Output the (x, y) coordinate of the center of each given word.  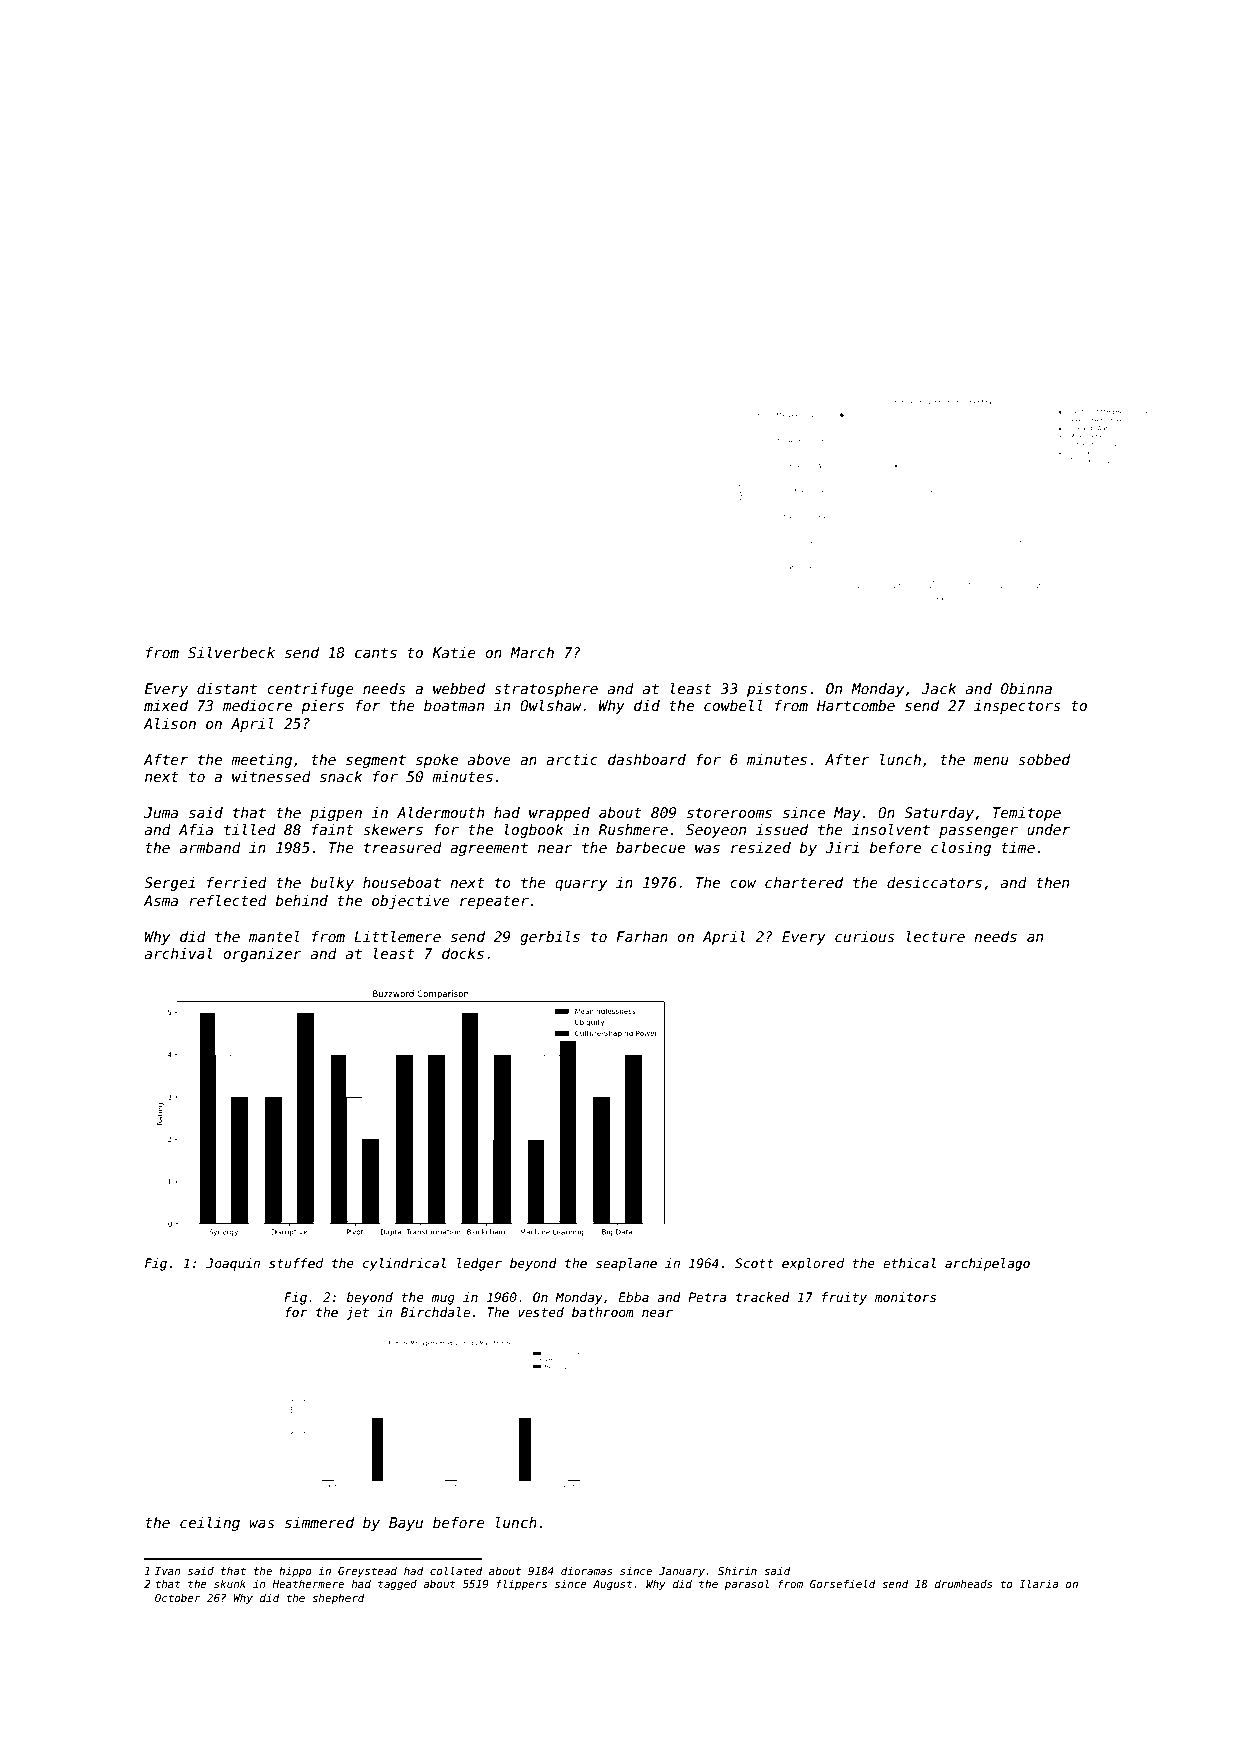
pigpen (336, 814)
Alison (169, 723)
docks (463, 953)
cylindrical (404, 1264)
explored (813, 1264)
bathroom (603, 1312)
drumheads (964, 1583)
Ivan (167, 1571)
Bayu (406, 1524)
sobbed (1044, 759)
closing (961, 849)
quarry (581, 885)
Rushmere (633, 829)
